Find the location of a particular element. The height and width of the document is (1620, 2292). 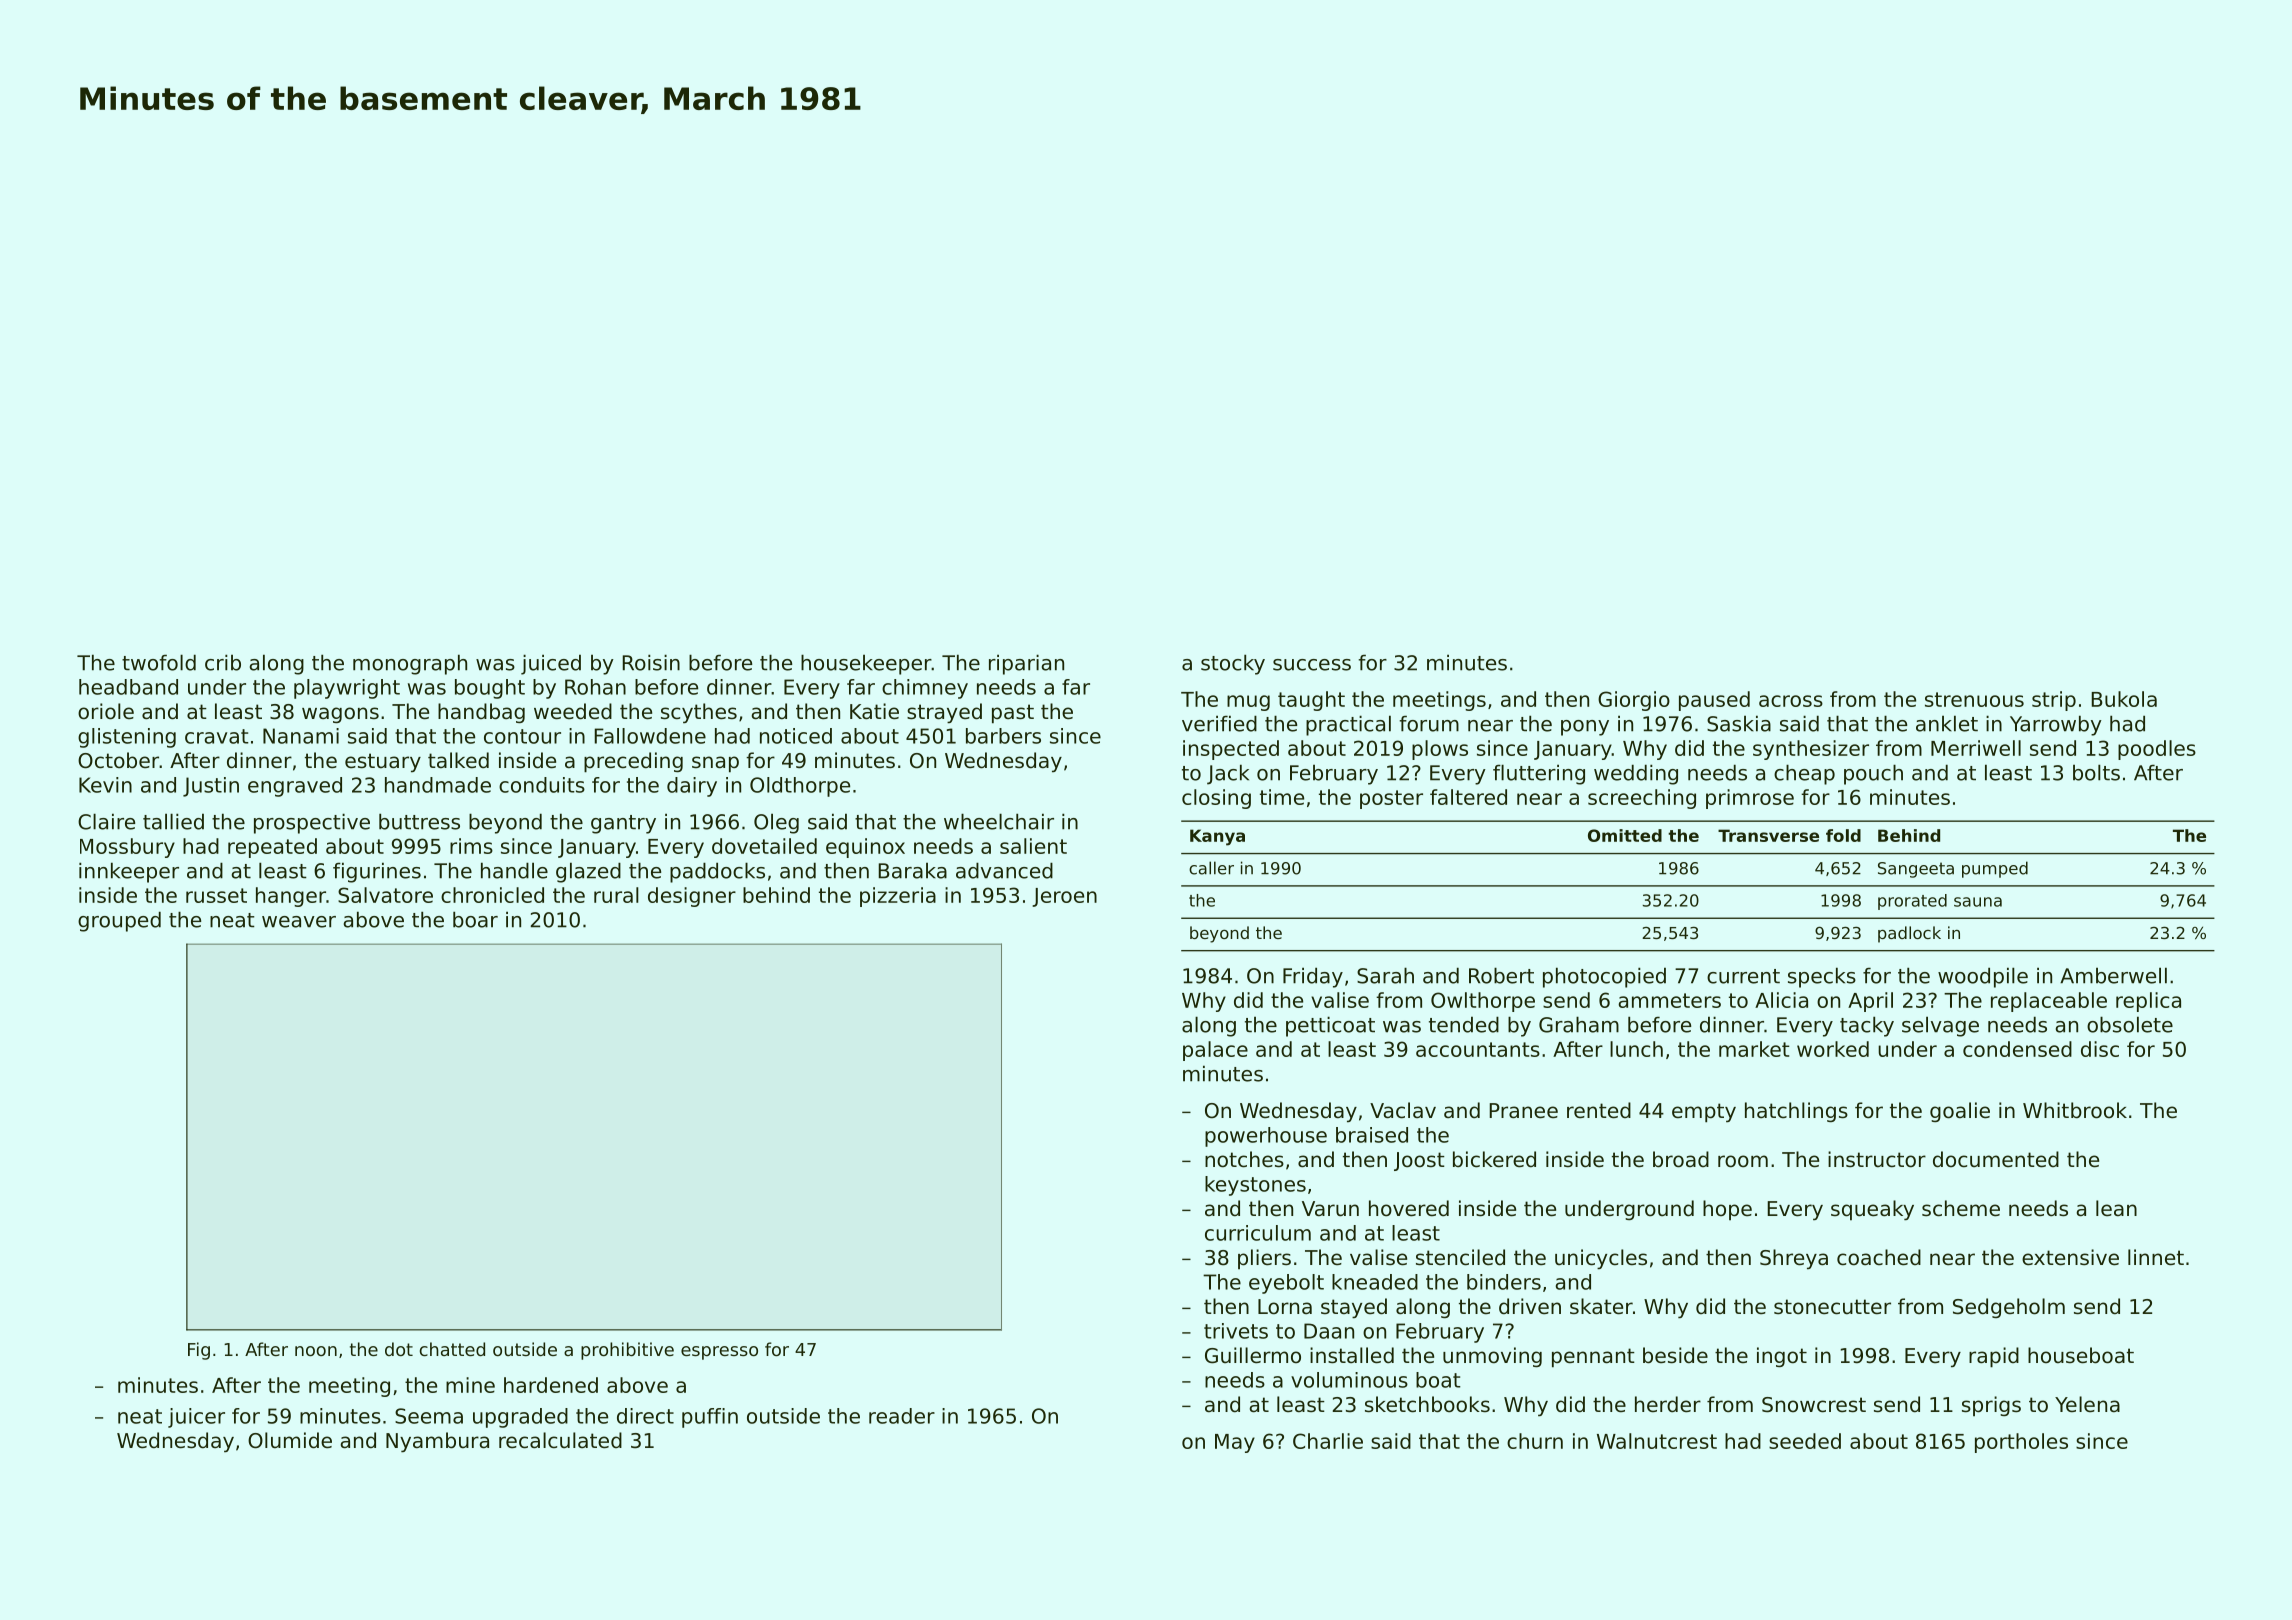

powerhouse is located at coordinates (1266, 1137).
